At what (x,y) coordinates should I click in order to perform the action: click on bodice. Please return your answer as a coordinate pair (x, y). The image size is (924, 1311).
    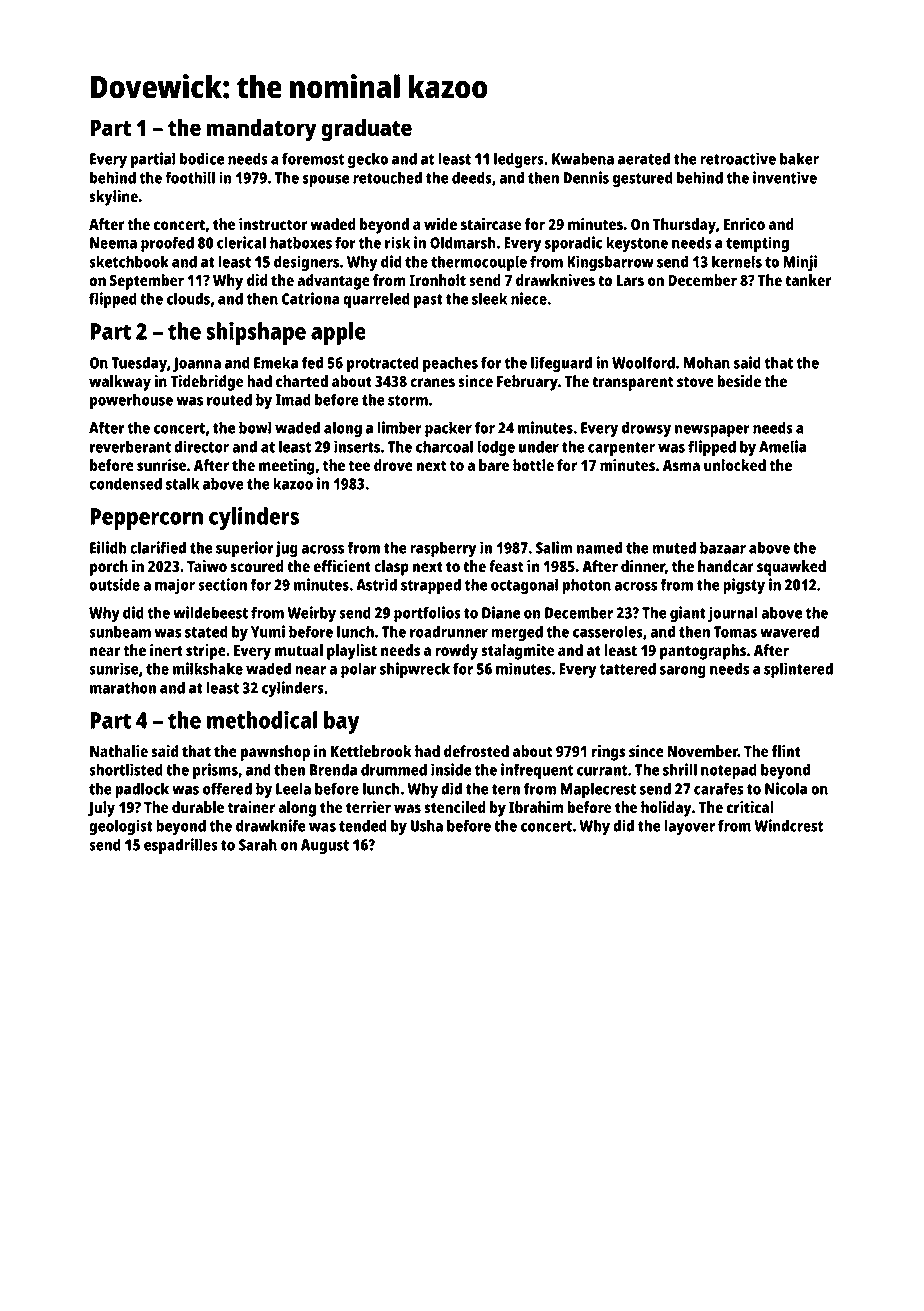
    Looking at the image, I should click on (202, 158).
